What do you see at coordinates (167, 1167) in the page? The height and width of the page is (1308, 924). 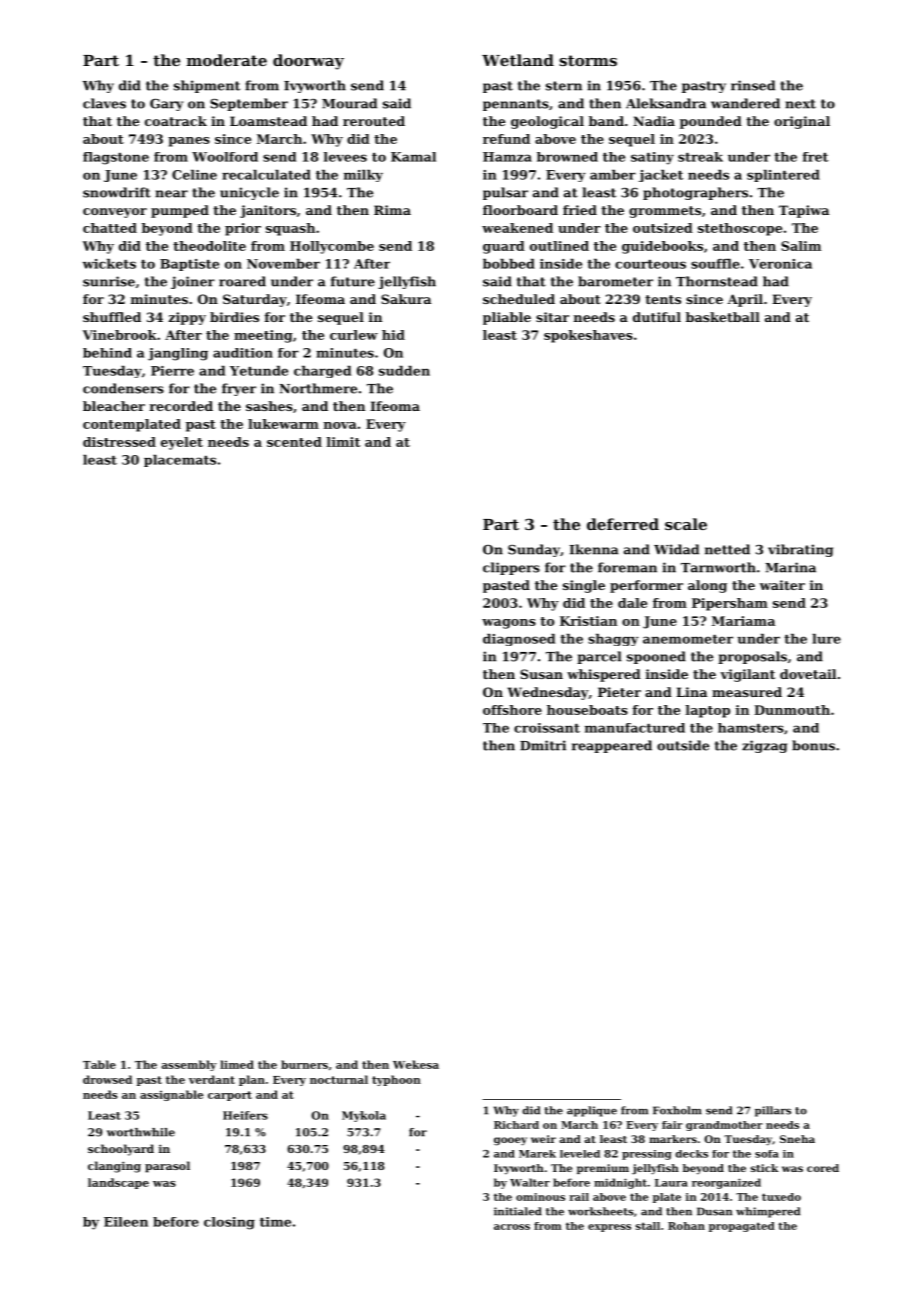 I see `parasol` at bounding box center [167, 1167].
